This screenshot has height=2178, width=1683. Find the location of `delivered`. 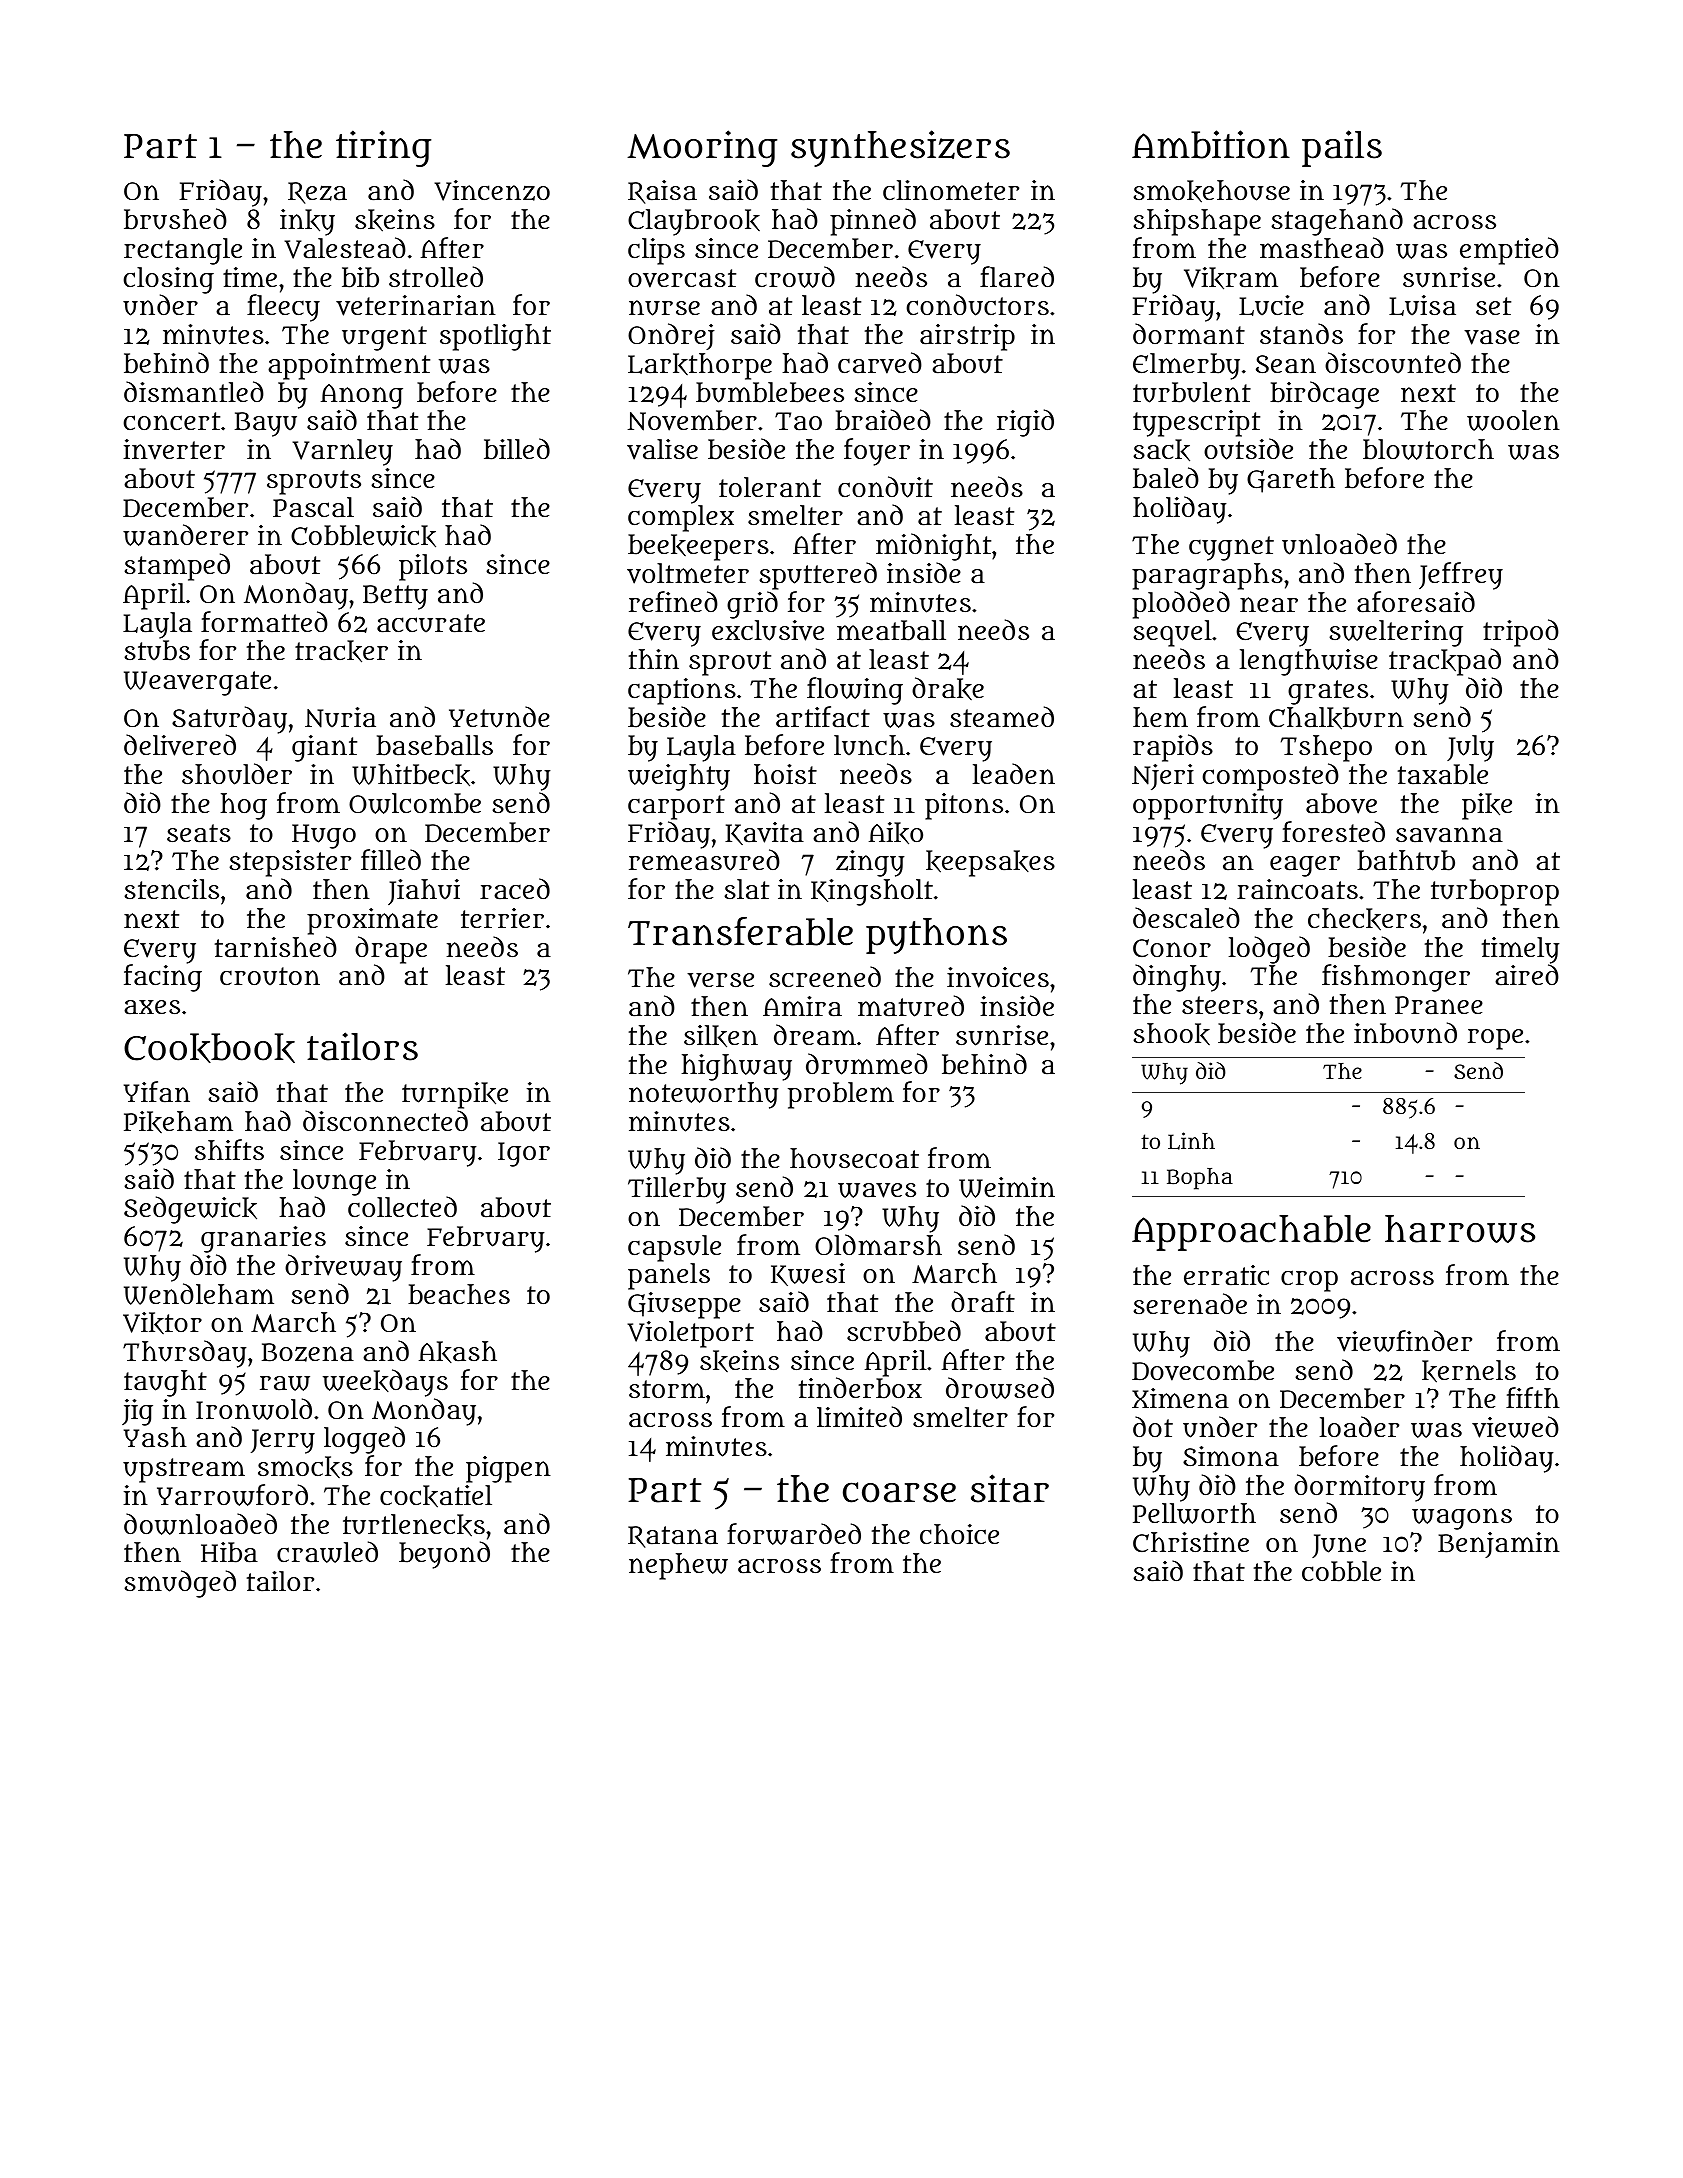

delivered is located at coordinates (180, 745).
